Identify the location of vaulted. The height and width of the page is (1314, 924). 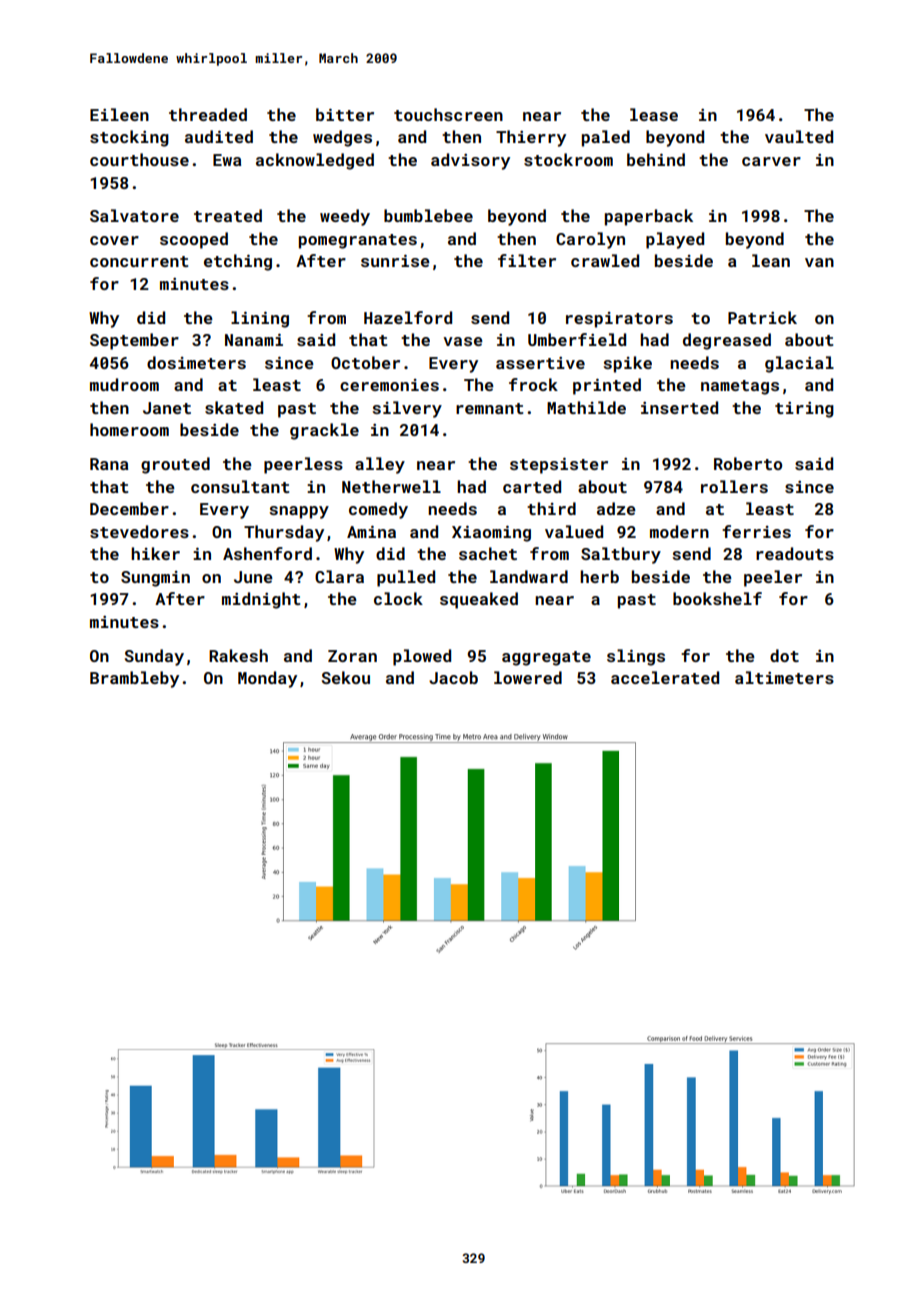
(799, 136).
